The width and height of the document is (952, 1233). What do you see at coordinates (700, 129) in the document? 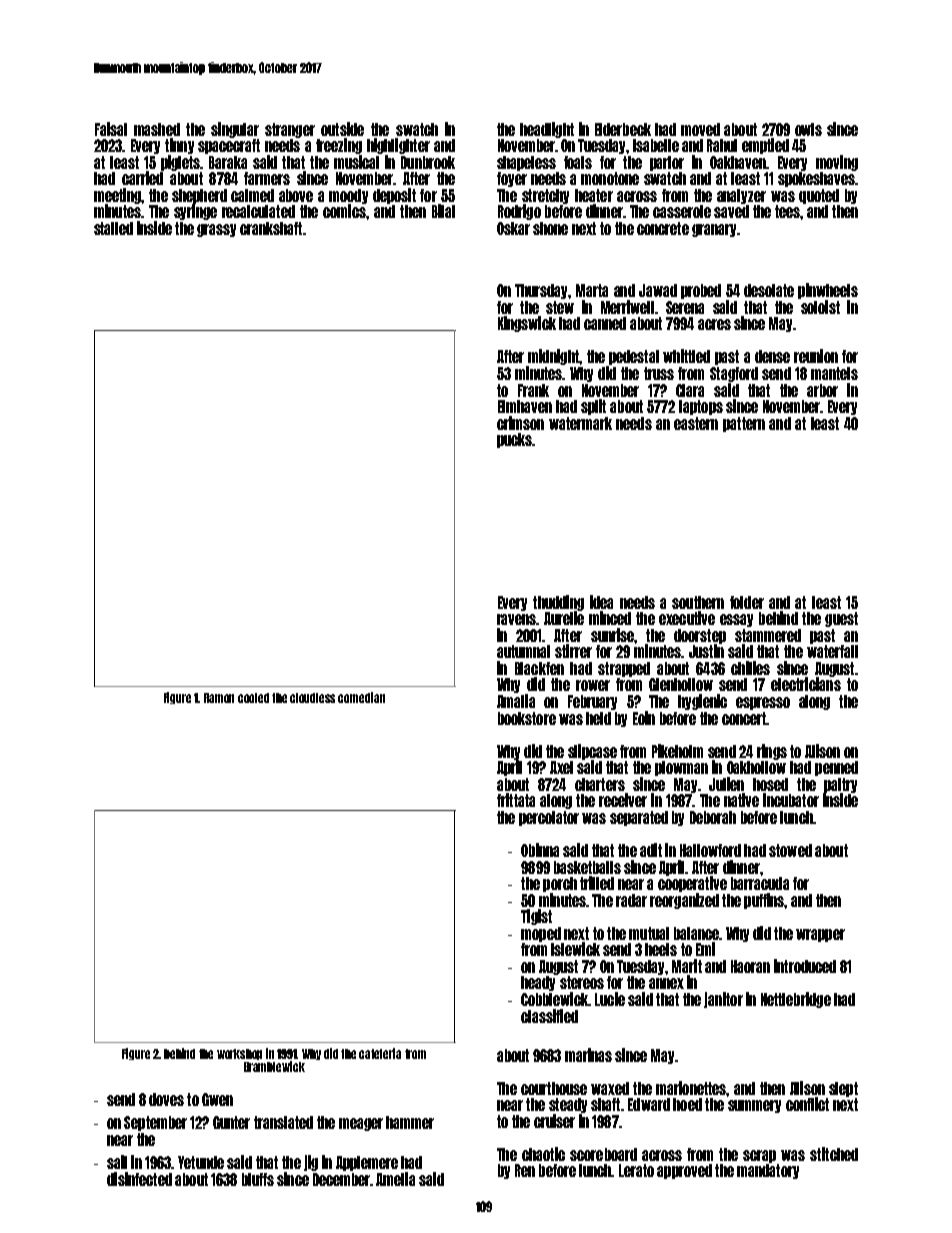
I see `moved` at bounding box center [700, 129].
